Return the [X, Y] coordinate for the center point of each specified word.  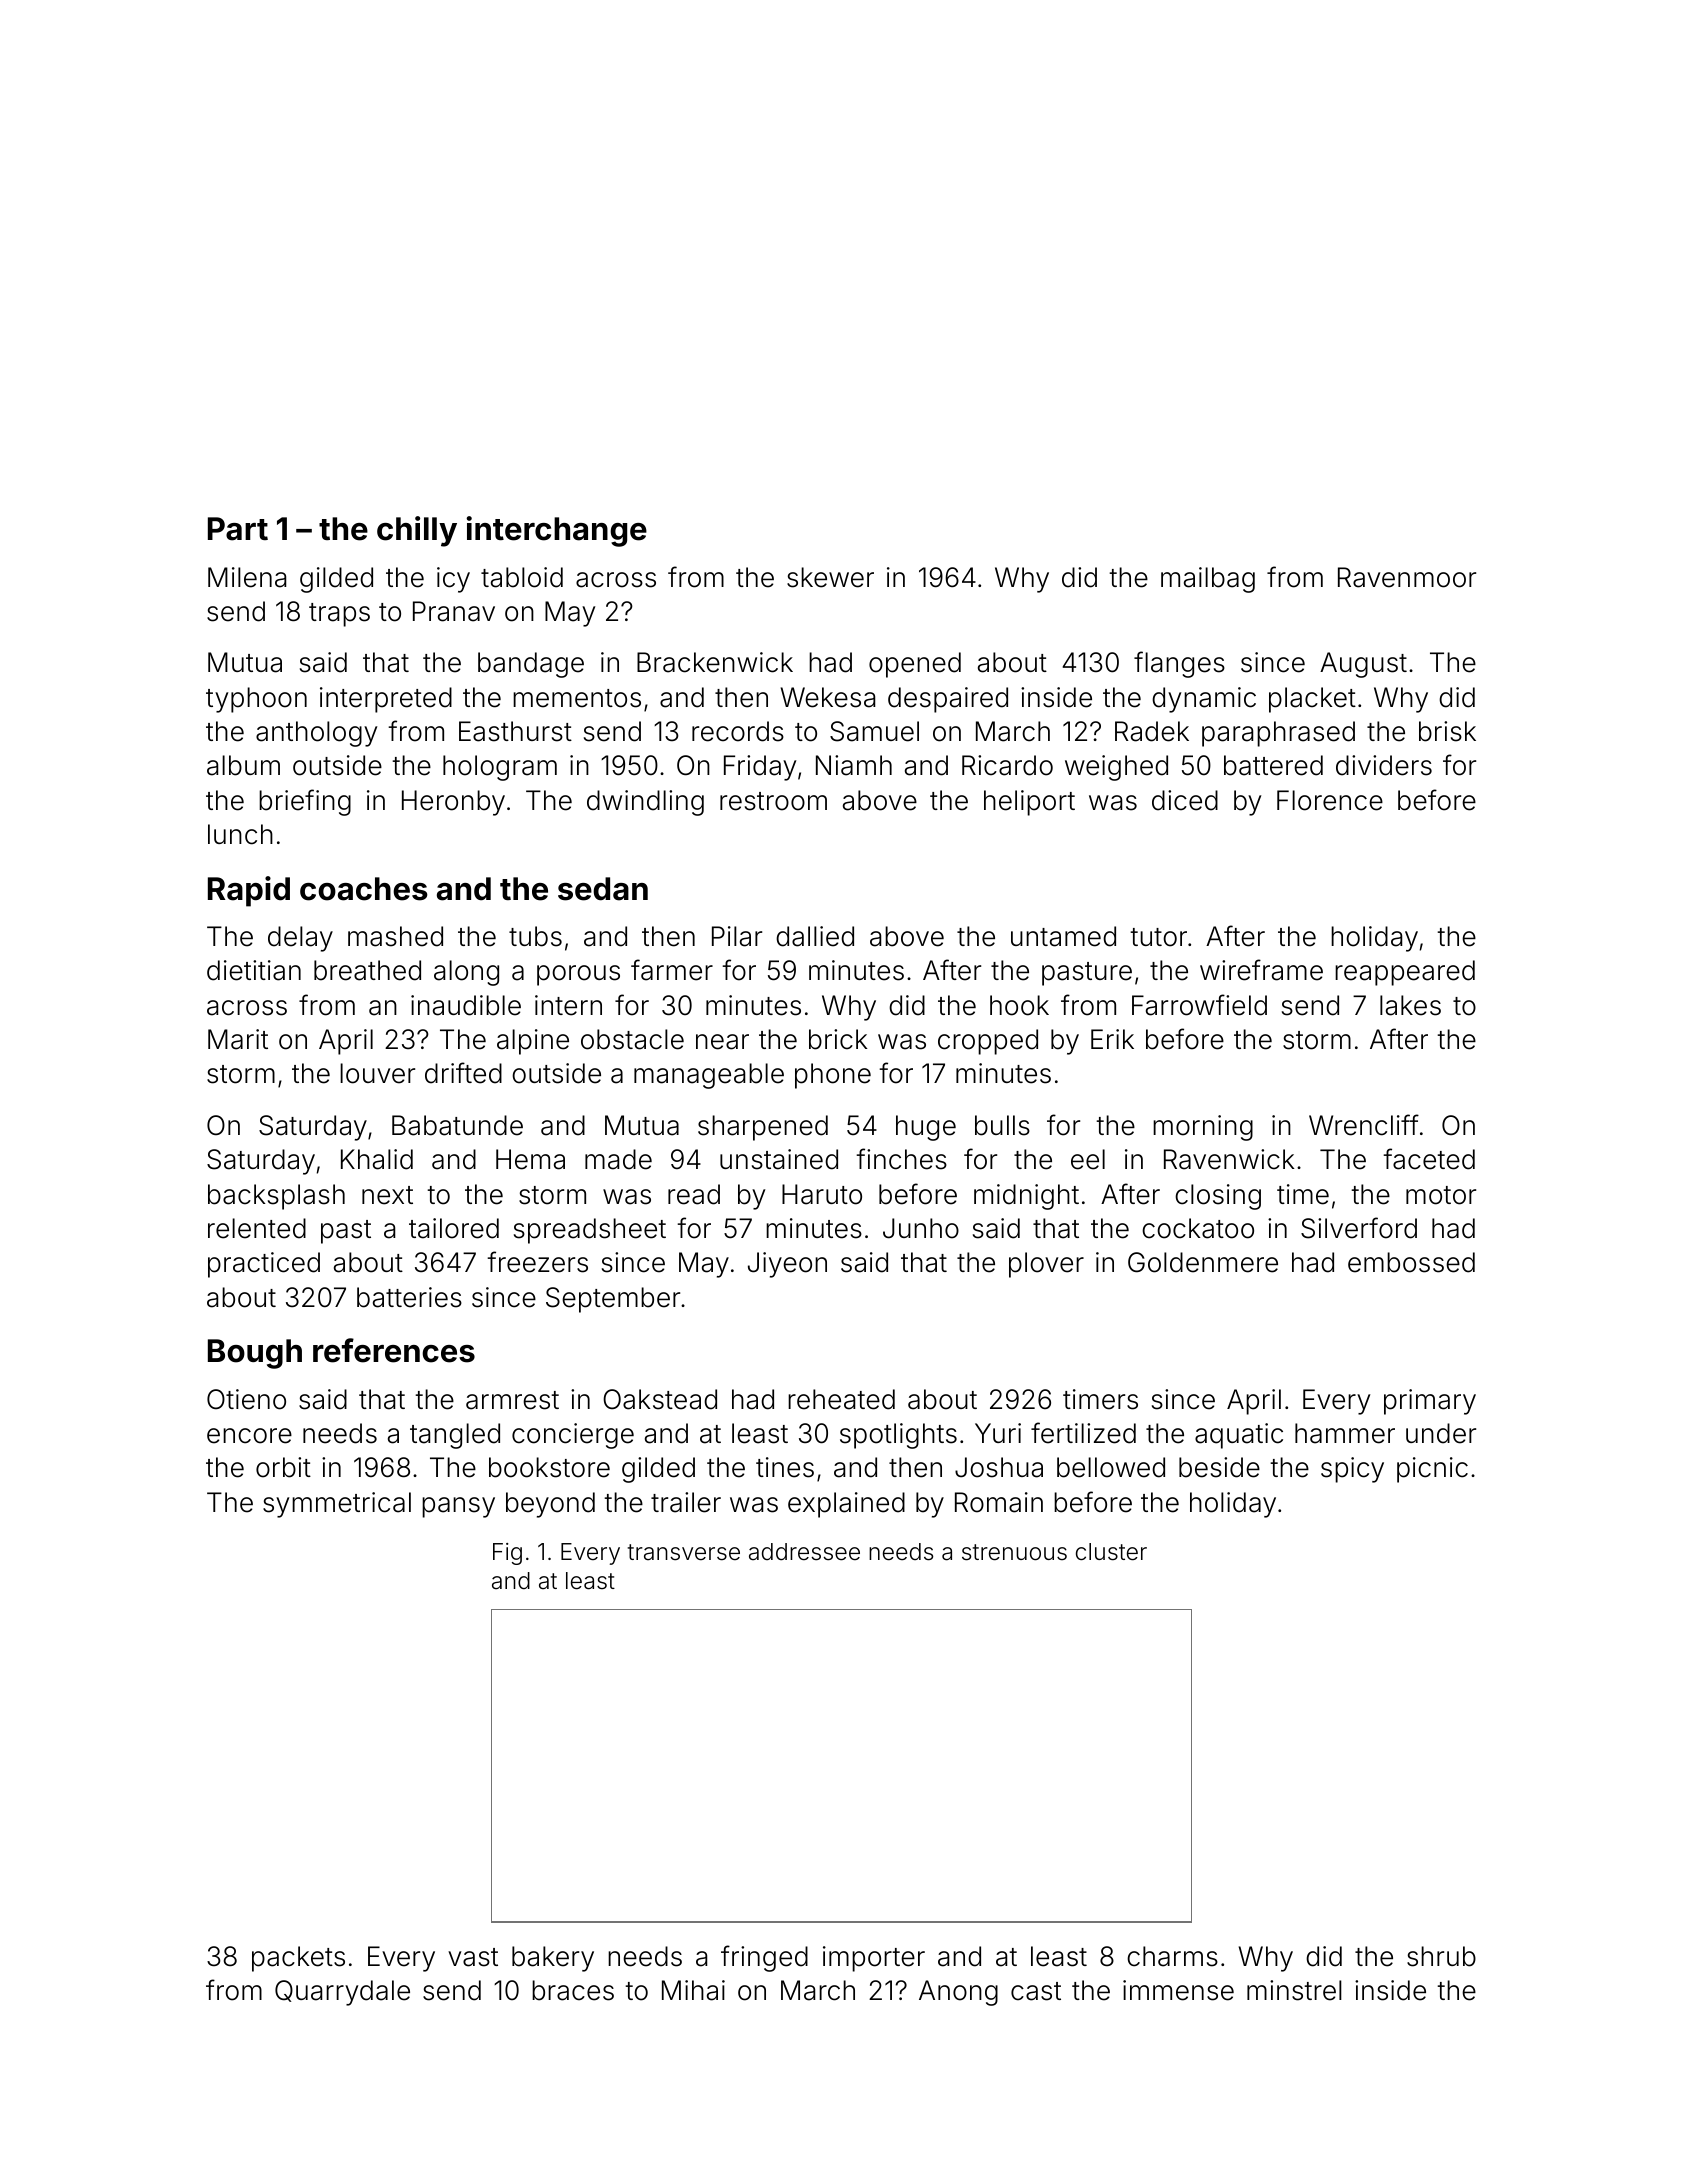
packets [298, 1959]
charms [1172, 1956]
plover [1046, 1265]
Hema [530, 1159]
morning [1203, 1128]
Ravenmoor [1407, 577]
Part [238, 529]
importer [874, 1959]
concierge [573, 1436]
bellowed [1111, 1467]
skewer [830, 577]
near [722, 1042]
